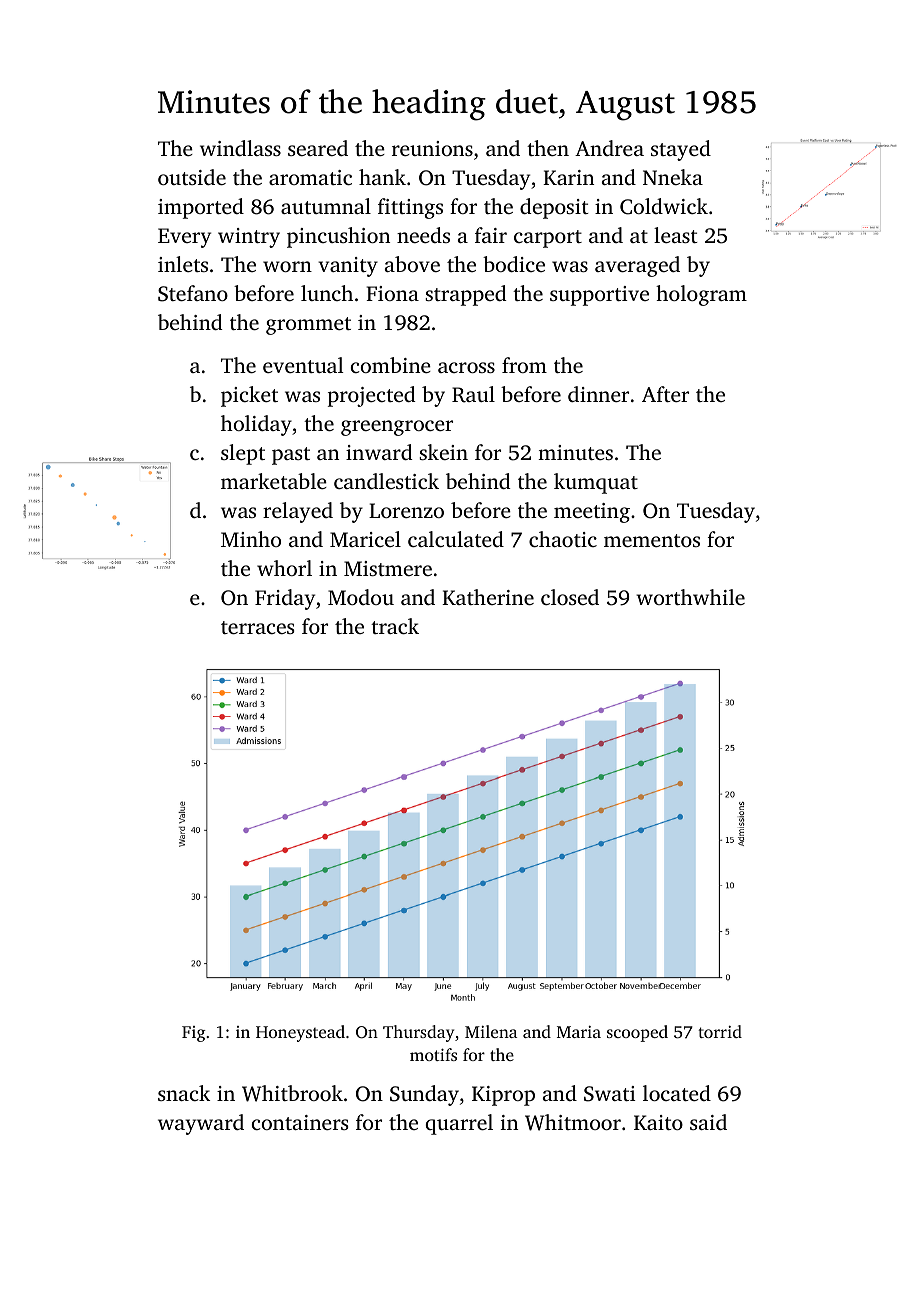 The image size is (924, 1311). Describe the element at coordinates (240, 148) in the screenshot. I see `windlass` at that location.
